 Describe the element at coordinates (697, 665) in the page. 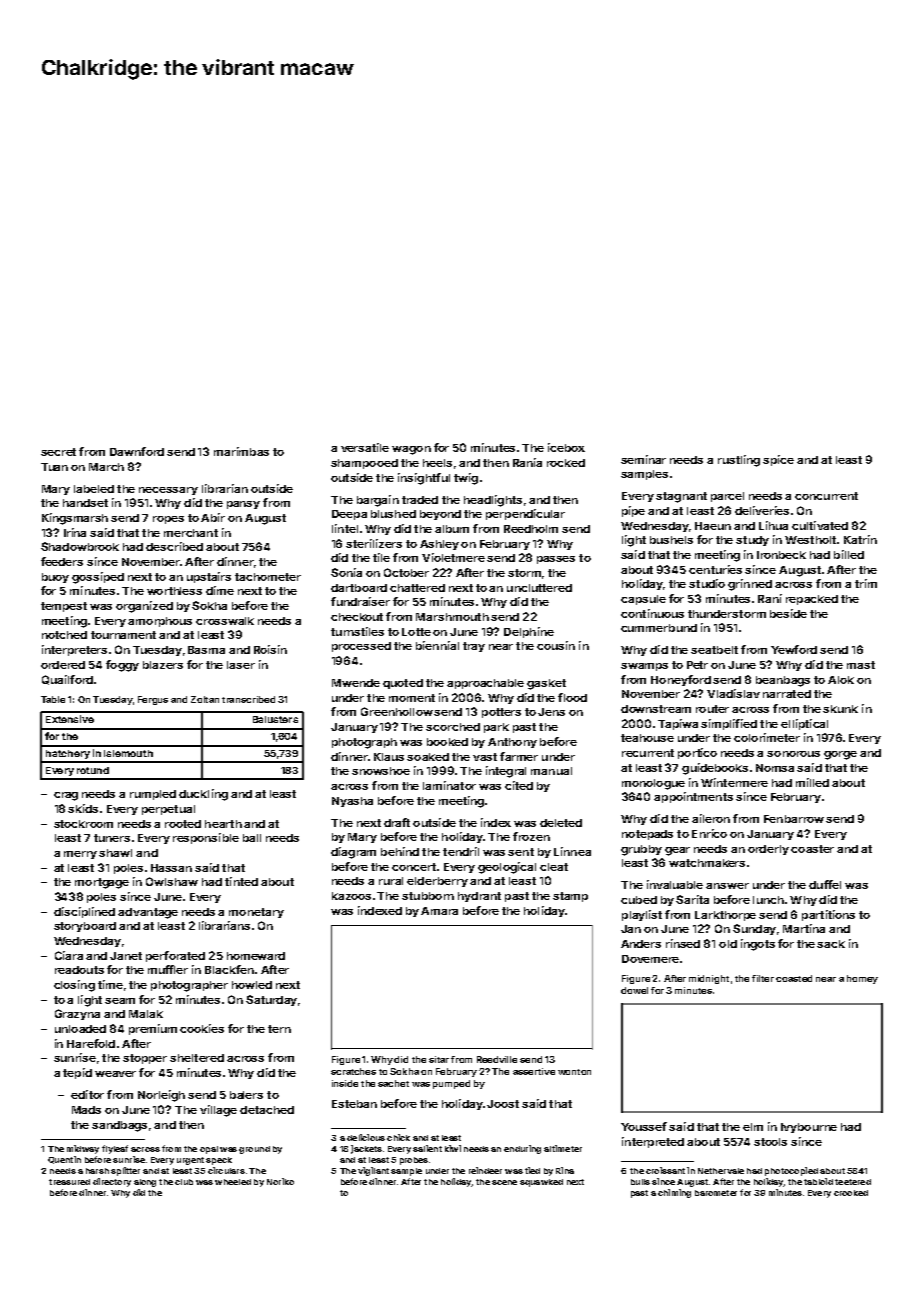

I see `Petr` at that location.
